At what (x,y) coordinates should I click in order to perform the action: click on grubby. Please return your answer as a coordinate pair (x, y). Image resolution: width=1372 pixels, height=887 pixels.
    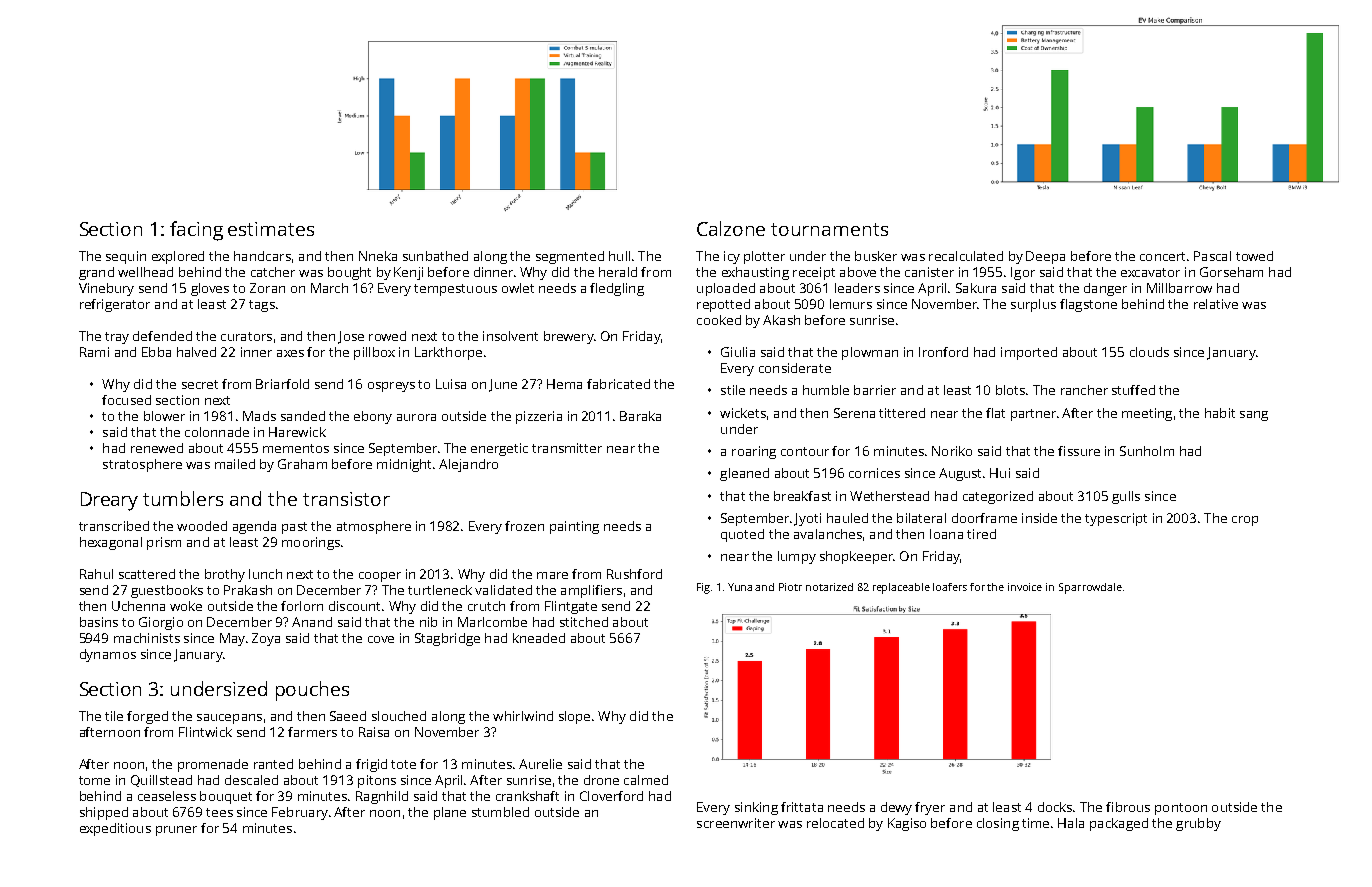
    Looking at the image, I should click on (1198, 824).
